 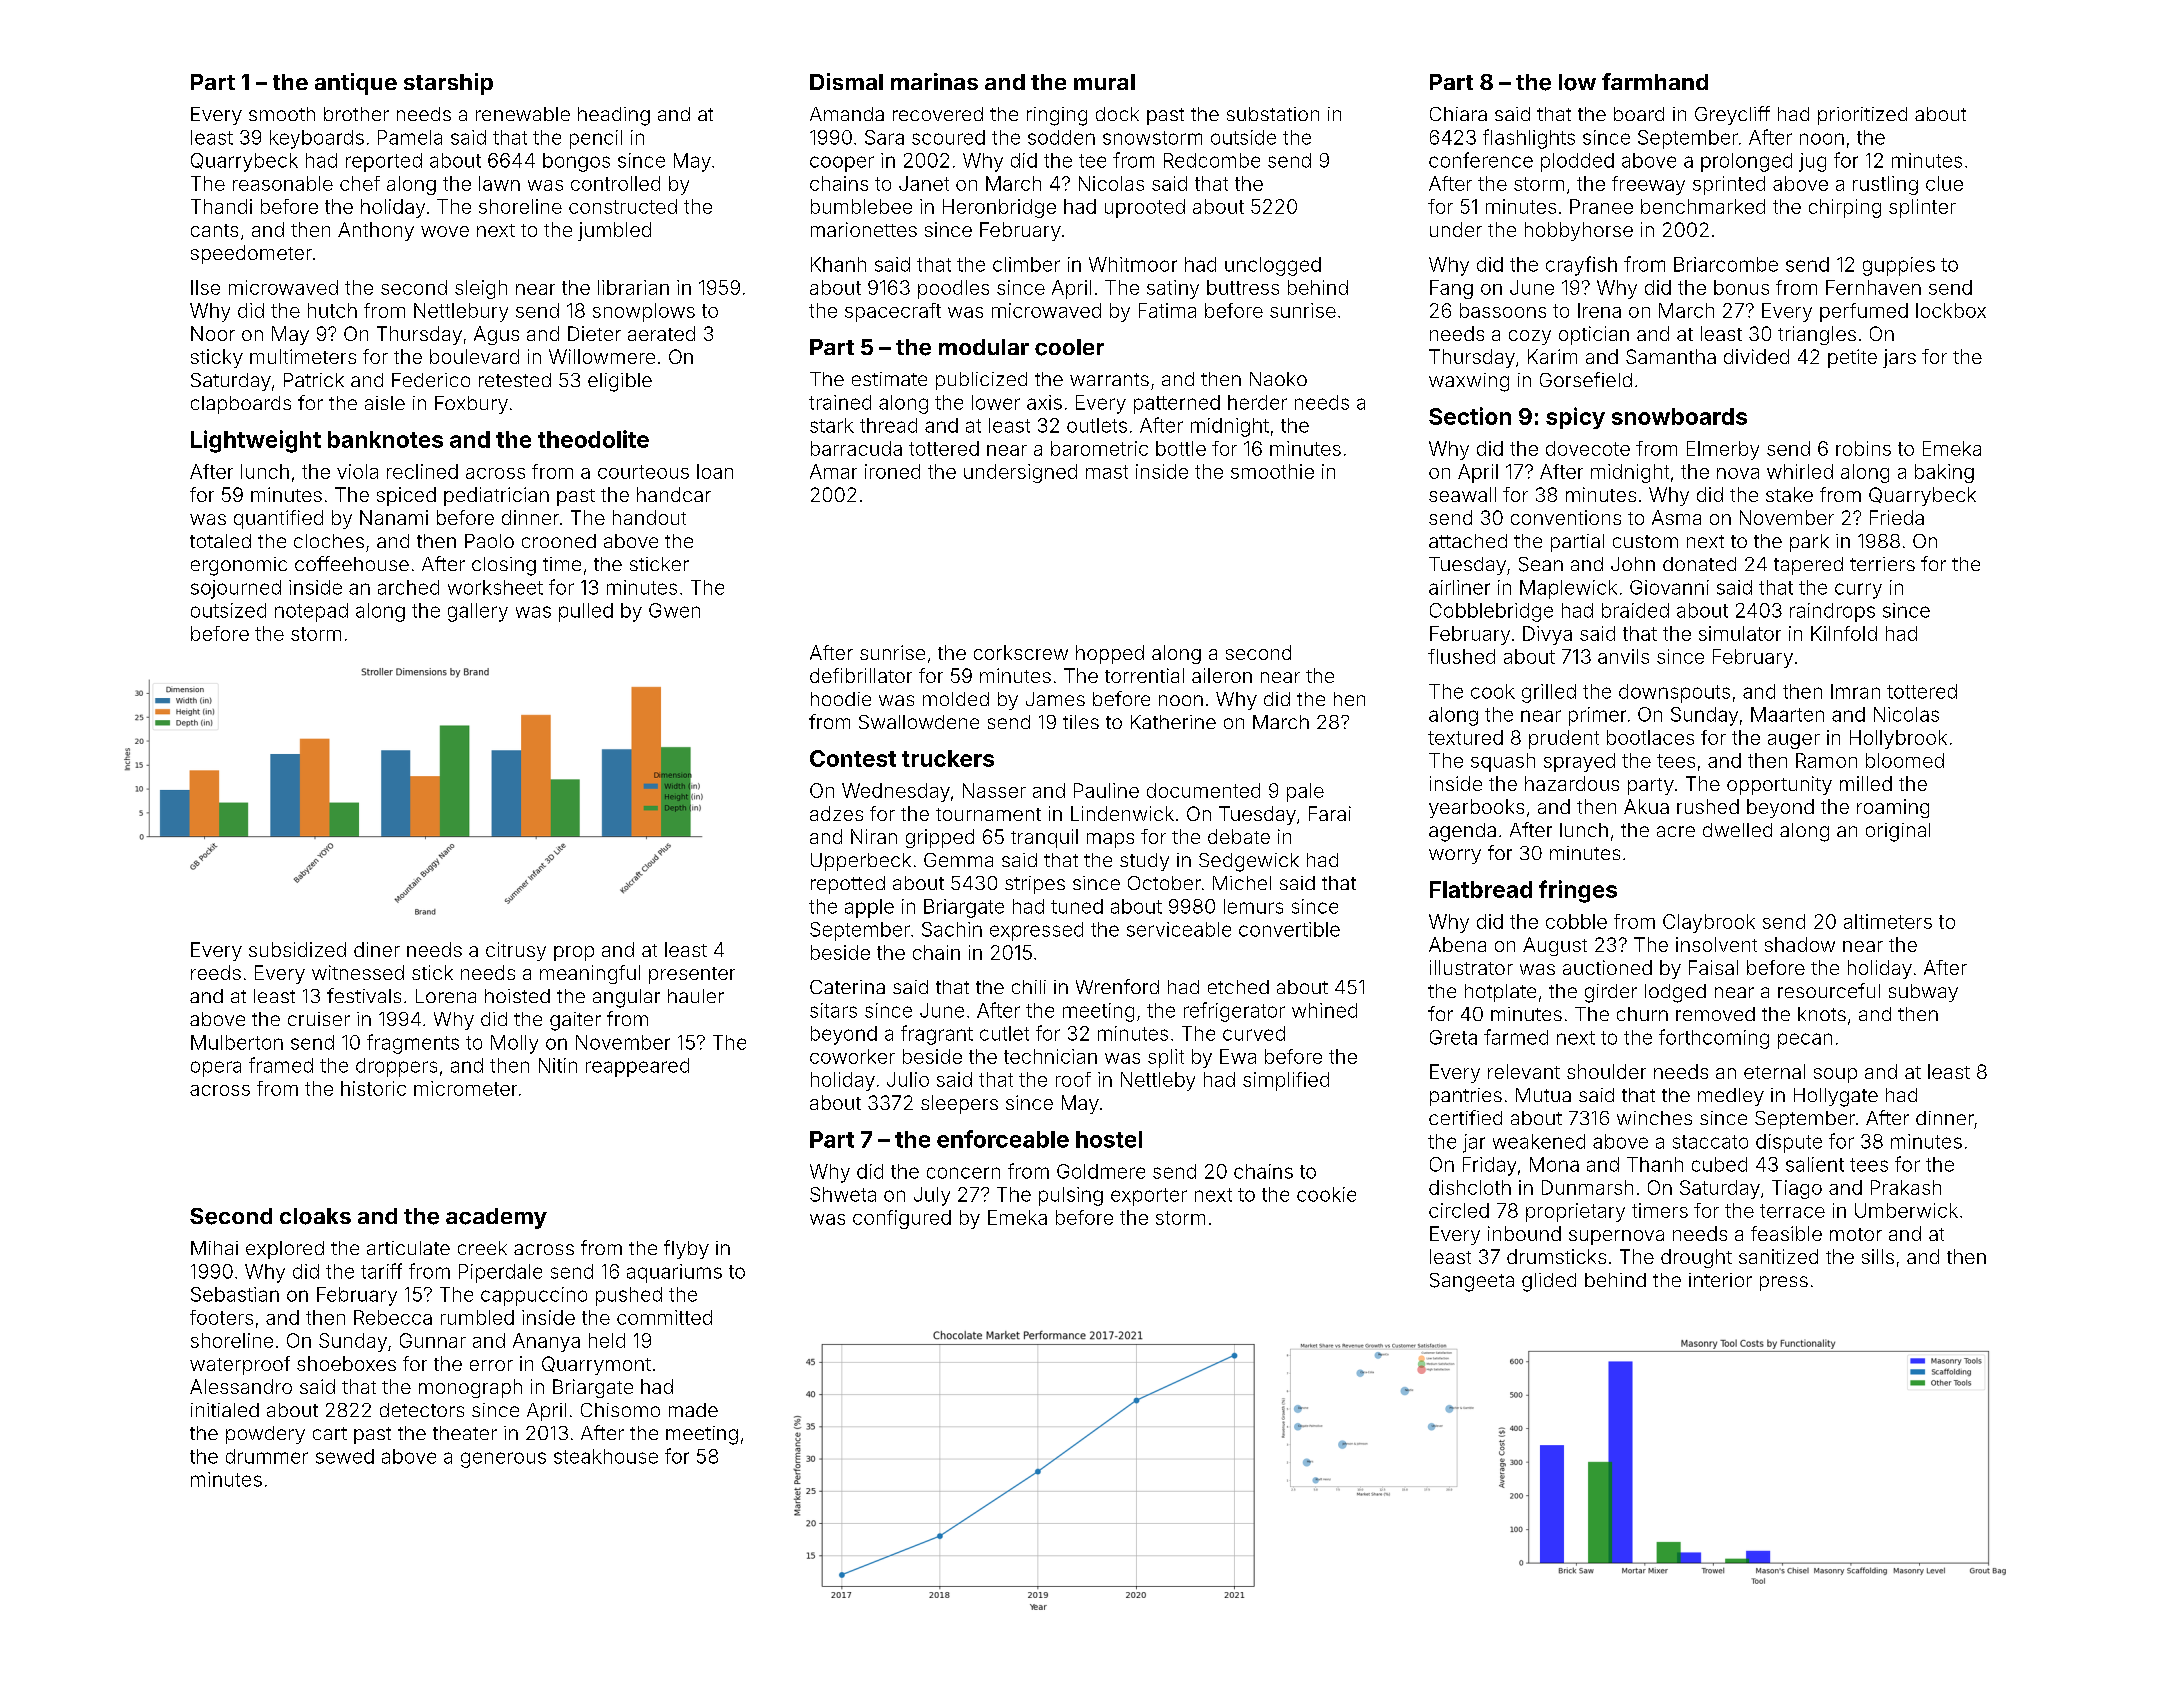 What do you see at coordinates (1253, 906) in the screenshot?
I see `lemurs` at bounding box center [1253, 906].
